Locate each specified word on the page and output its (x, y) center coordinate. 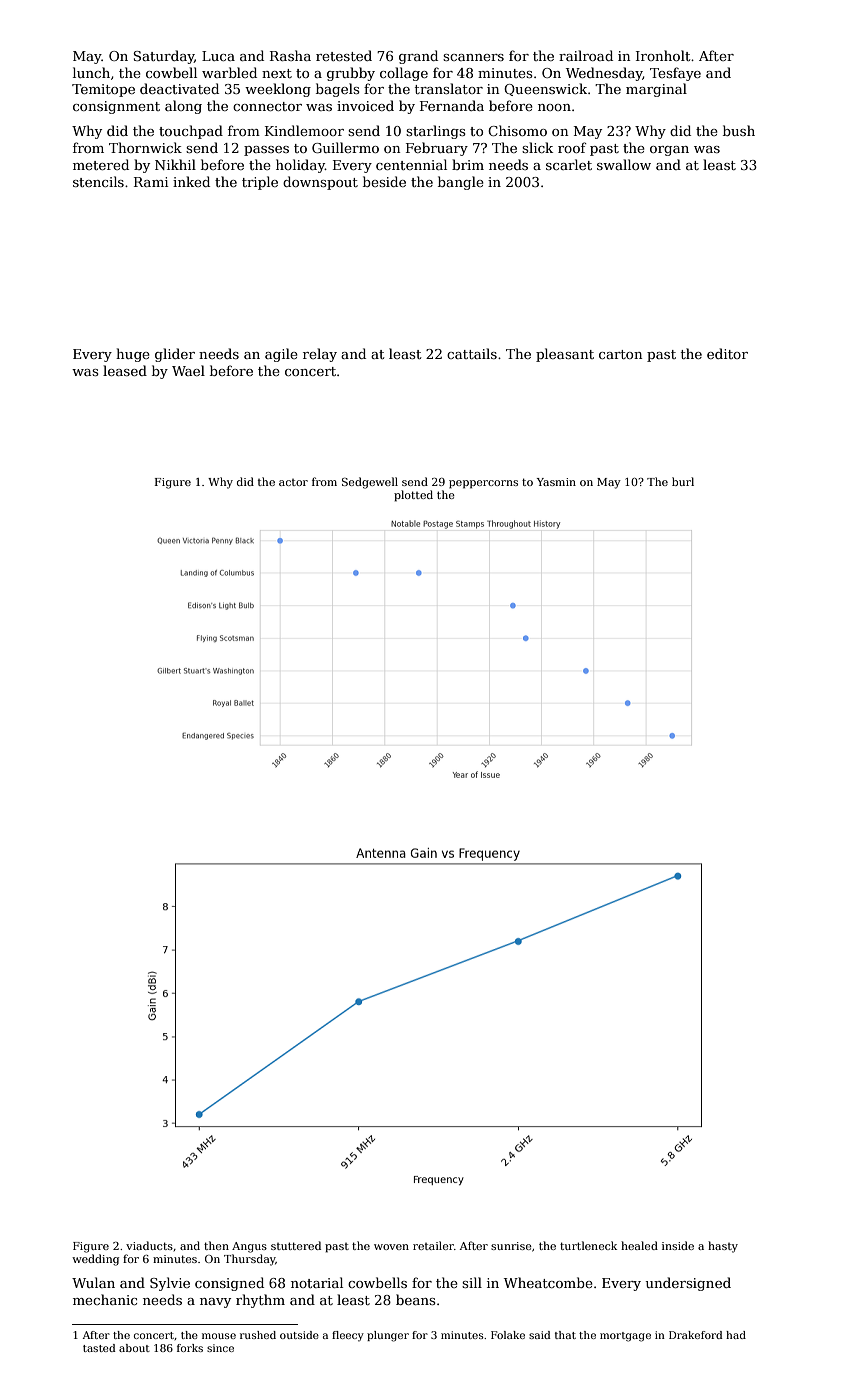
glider (175, 355)
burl (683, 481)
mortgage (625, 1337)
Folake (508, 1335)
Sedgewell (370, 483)
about (134, 1348)
